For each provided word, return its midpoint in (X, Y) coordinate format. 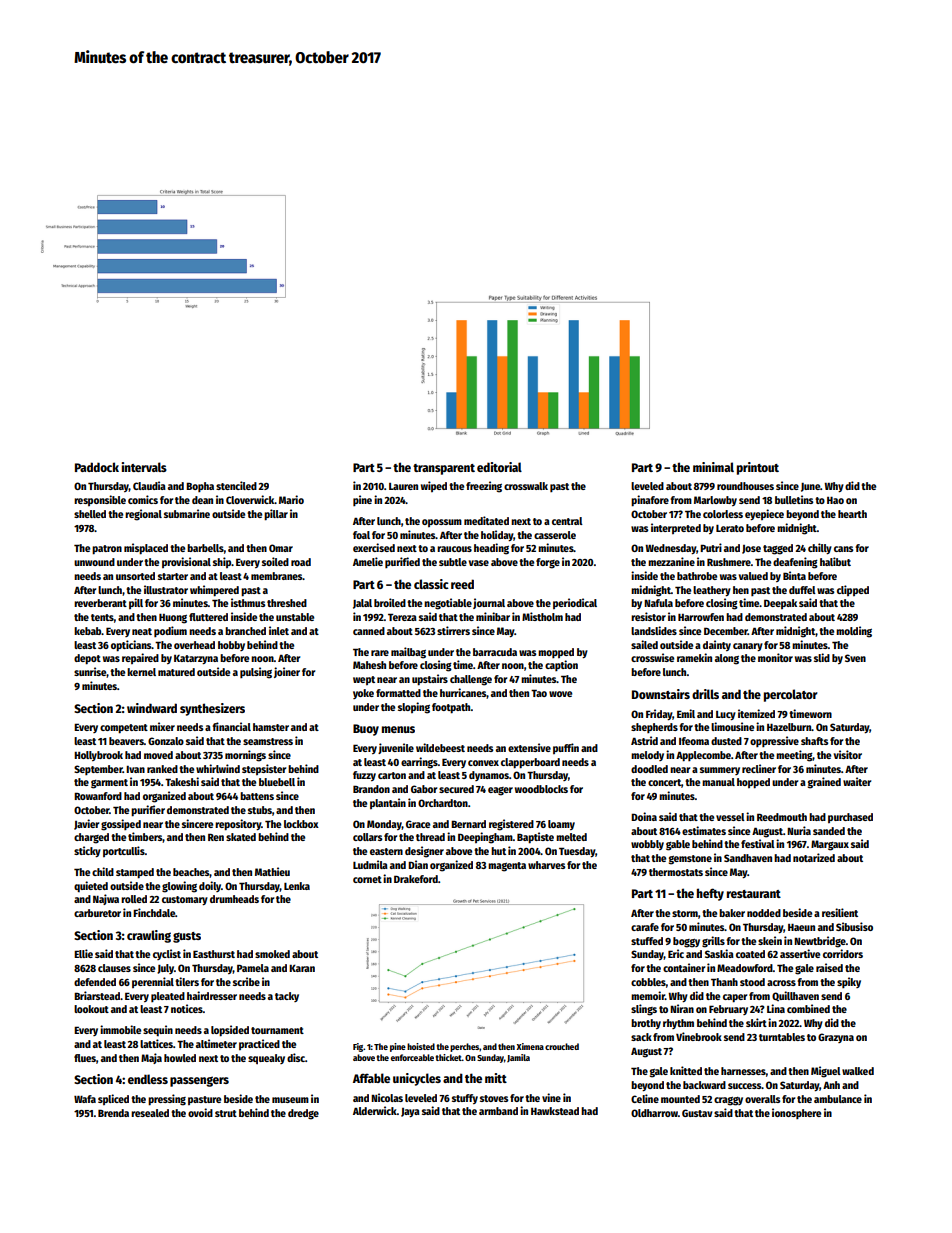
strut (226, 1113)
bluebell (277, 782)
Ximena (530, 1046)
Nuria (799, 830)
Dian (418, 864)
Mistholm (542, 616)
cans (843, 549)
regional (143, 515)
